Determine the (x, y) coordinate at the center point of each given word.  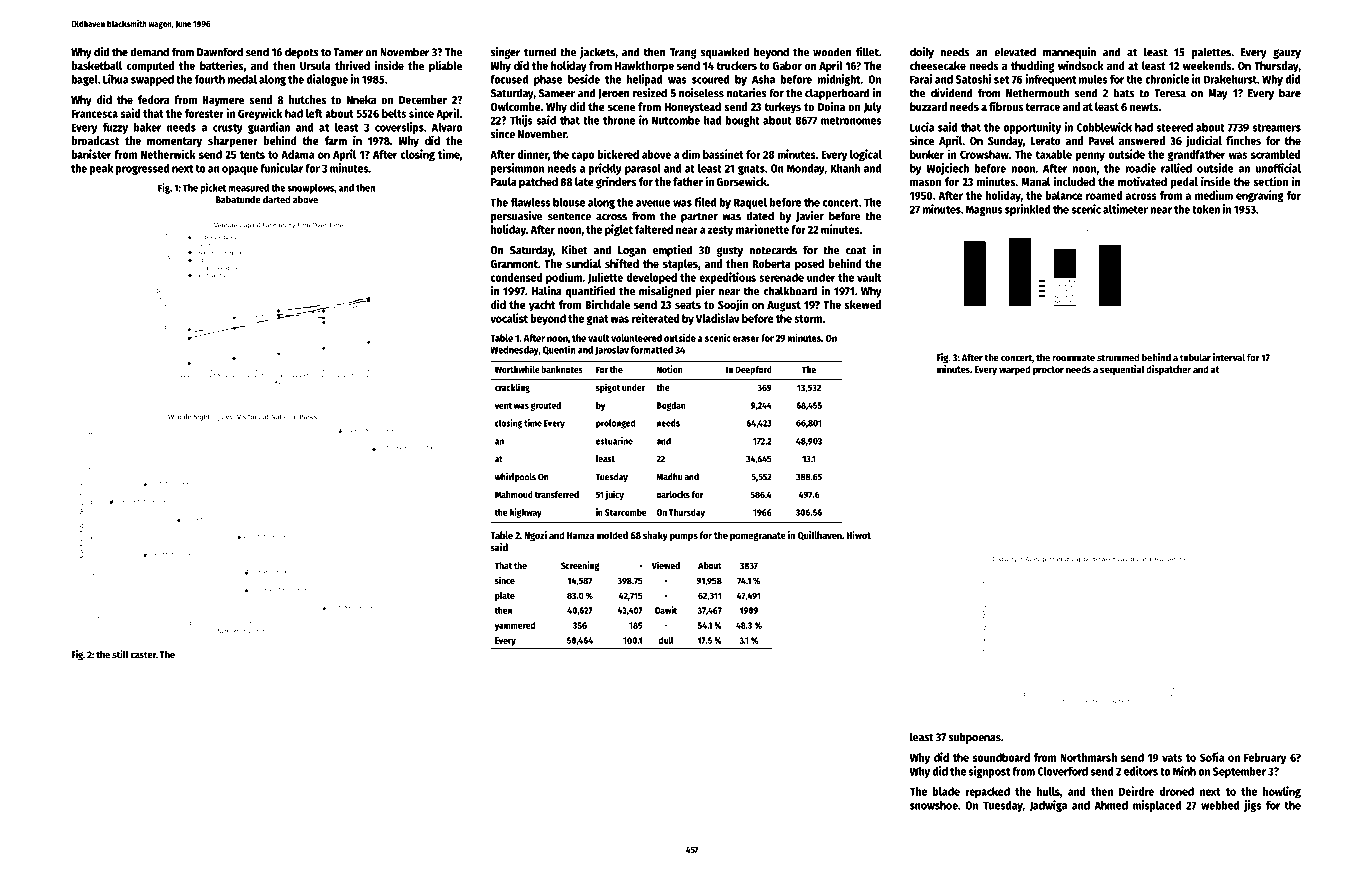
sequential (1122, 370)
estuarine (614, 441)
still (120, 654)
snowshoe (934, 805)
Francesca (95, 114)
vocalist (509, 318)
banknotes (561, 369)
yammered (515, 626)
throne (619, 120)
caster (143, 655)
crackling (512, 388)
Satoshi (973, 79)
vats (1172, 758)
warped (1015, 370)
